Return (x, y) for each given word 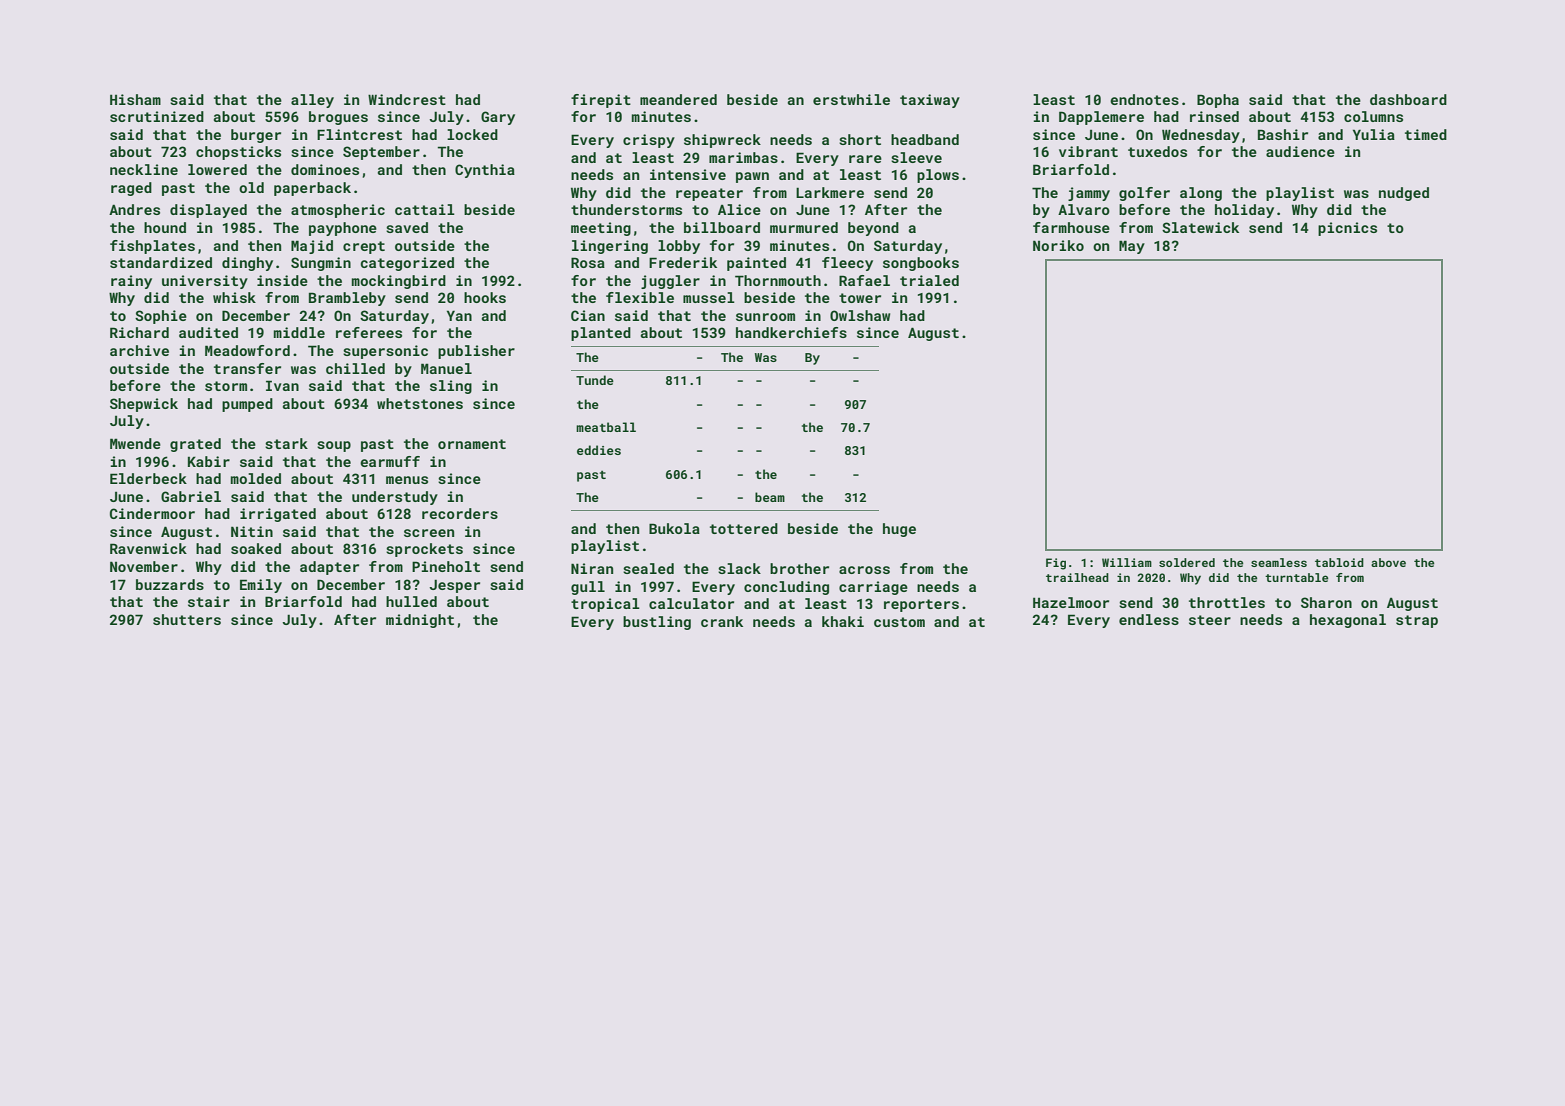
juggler (670, 282)
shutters (187, 619)
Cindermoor (152, 513)
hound (165, 227)
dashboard (1408, 99)
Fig (1056, 564)
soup (334, 446)
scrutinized (157, 116)
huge (899, 530)
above (1388, 562)
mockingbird (399, 282)
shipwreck (722, 141)
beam (770, 497)
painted (756, 264)
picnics (1347, 229)
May (1132, 247)
